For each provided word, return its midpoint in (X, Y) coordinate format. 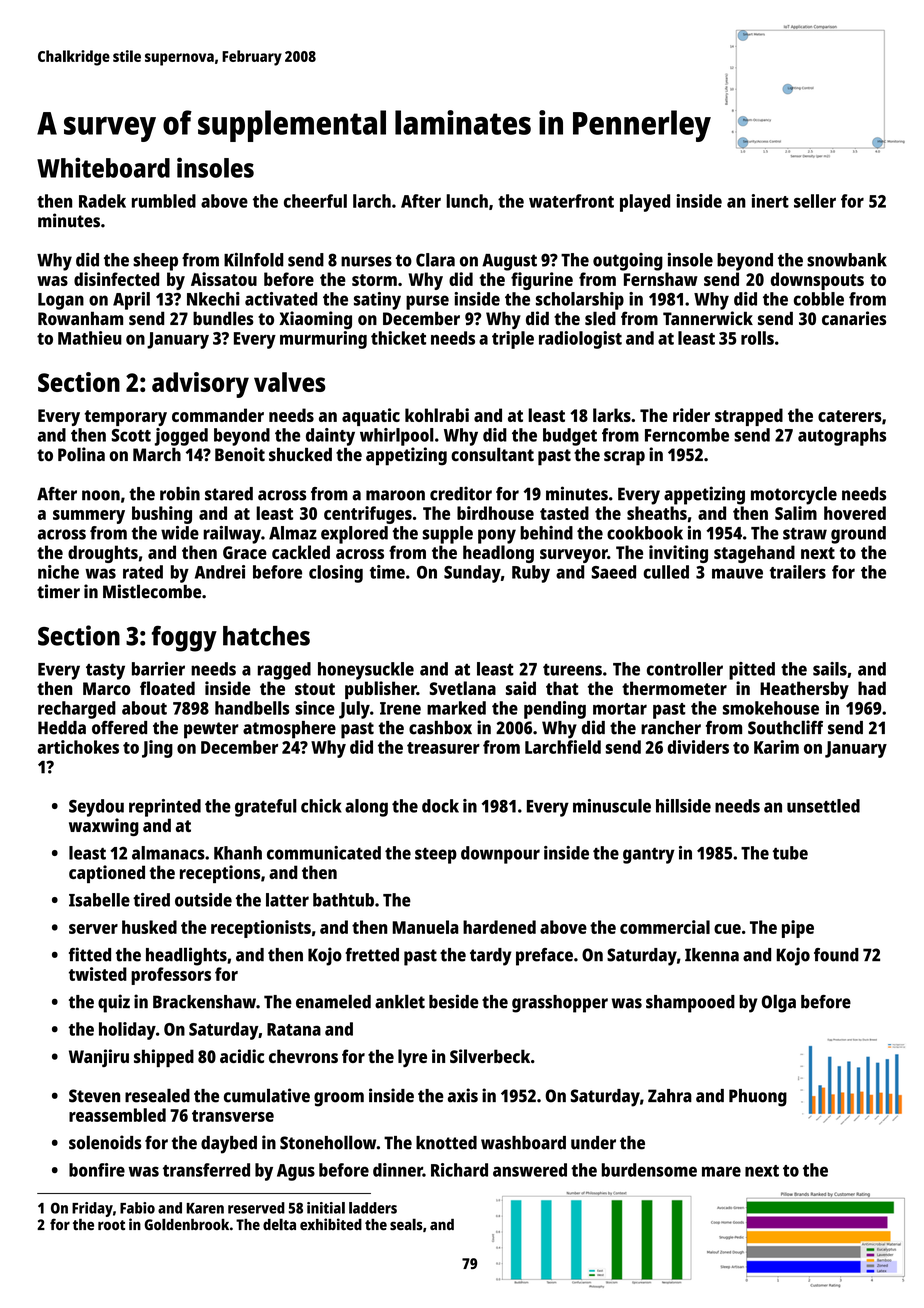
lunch (467, 201)
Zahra (670, 1096)
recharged (77, 710)
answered (530, 1170)
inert (770, 201)
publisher (381, 690)
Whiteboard (103, 167)
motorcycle (794, 495)
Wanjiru (99, 1058)
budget (570, 437)
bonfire (97, 1170)
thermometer (674, 688)
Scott (131, 435)
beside (454, 1001)
